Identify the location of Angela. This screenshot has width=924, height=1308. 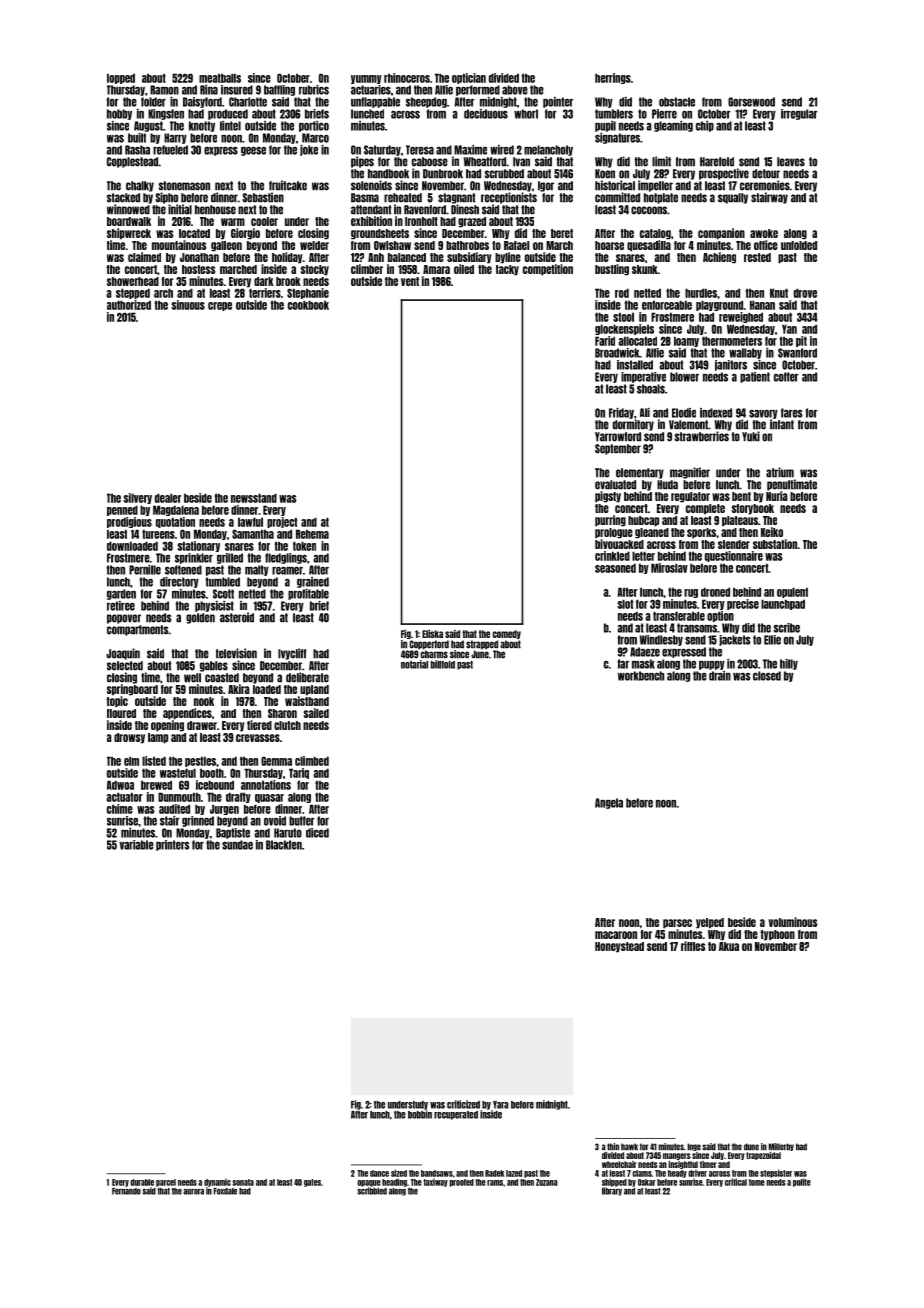
(609, 803).
